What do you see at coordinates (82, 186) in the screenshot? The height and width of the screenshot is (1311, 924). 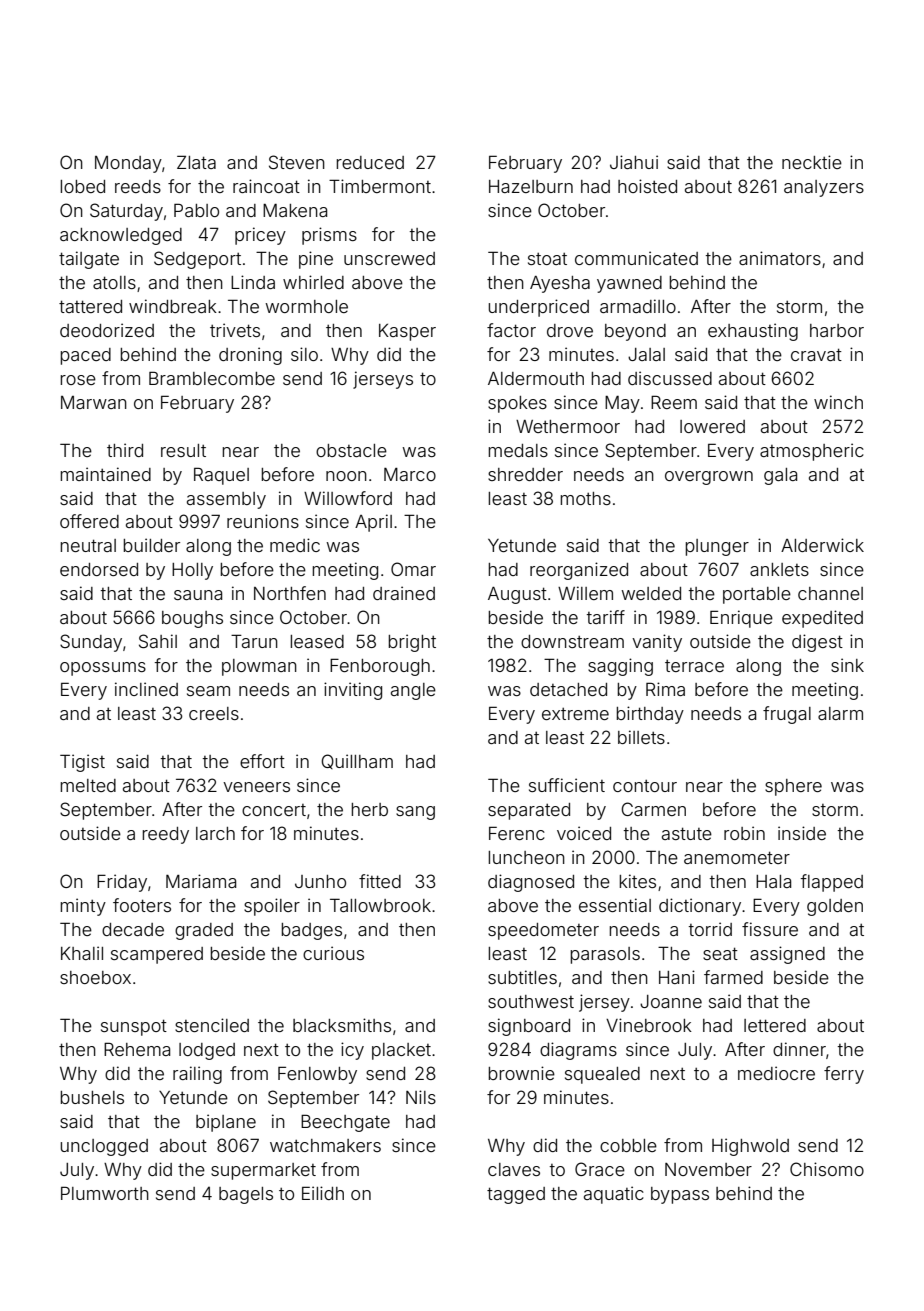 I see `lobed` at bounding box center [82, 186].
